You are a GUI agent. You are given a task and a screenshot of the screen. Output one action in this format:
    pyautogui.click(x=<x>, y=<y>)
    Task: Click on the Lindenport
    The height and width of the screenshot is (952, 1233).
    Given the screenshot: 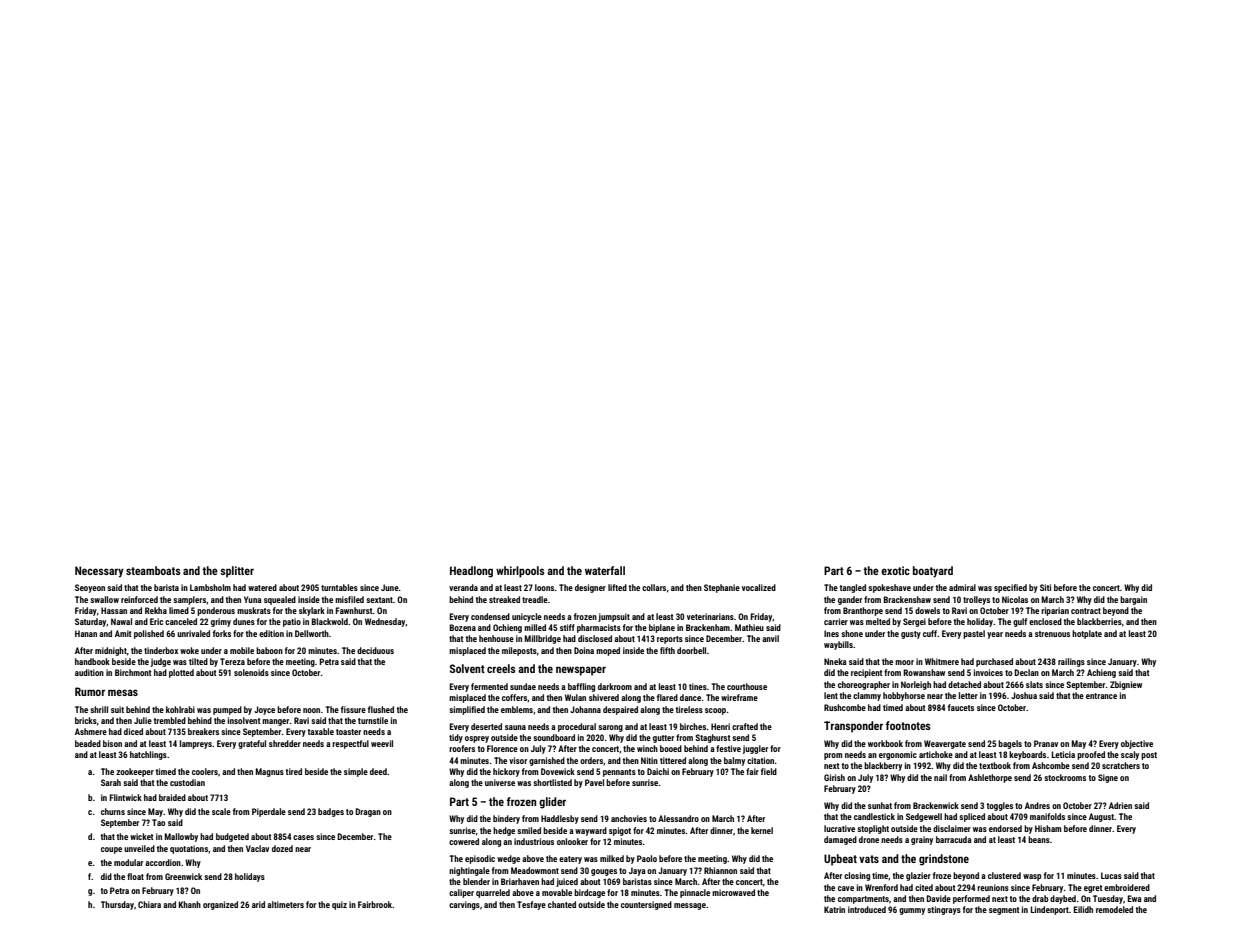 What is the action you would take?
    pyautogui.click(x=1049, y=910)
